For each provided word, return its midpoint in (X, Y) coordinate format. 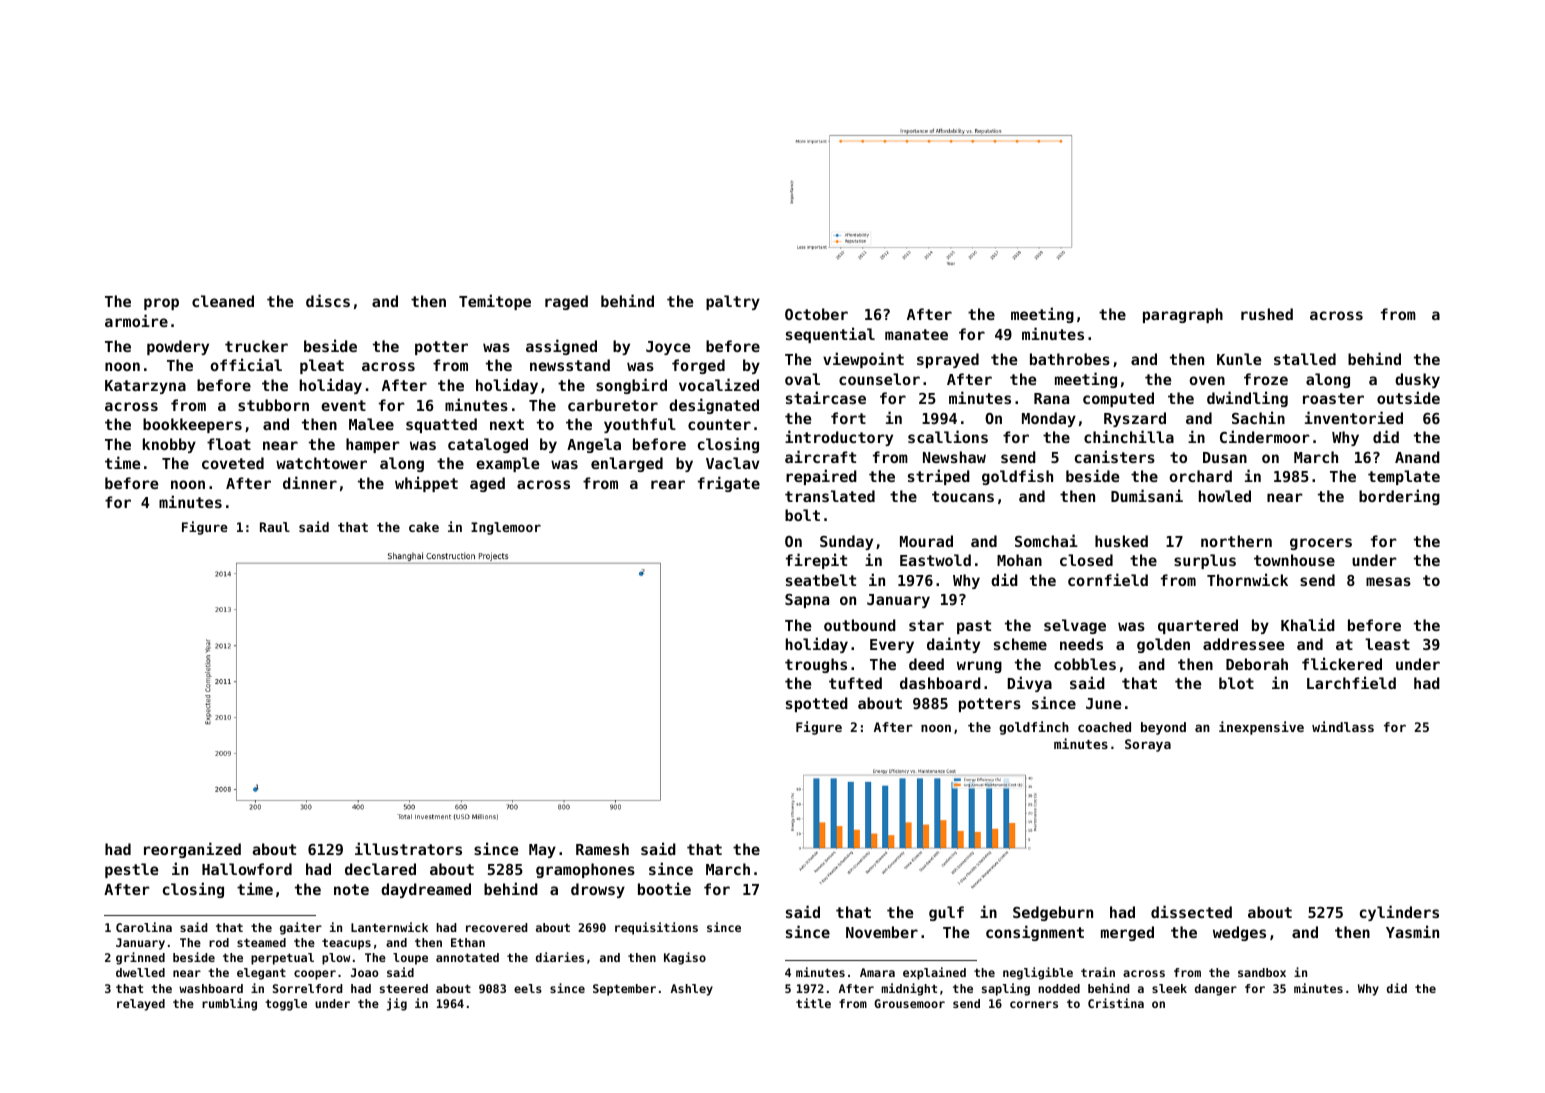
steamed (261, 942)
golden (1163, 645)
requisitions (656, 928)
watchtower (321, 463)
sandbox (1262, 972)
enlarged (627, 464)
